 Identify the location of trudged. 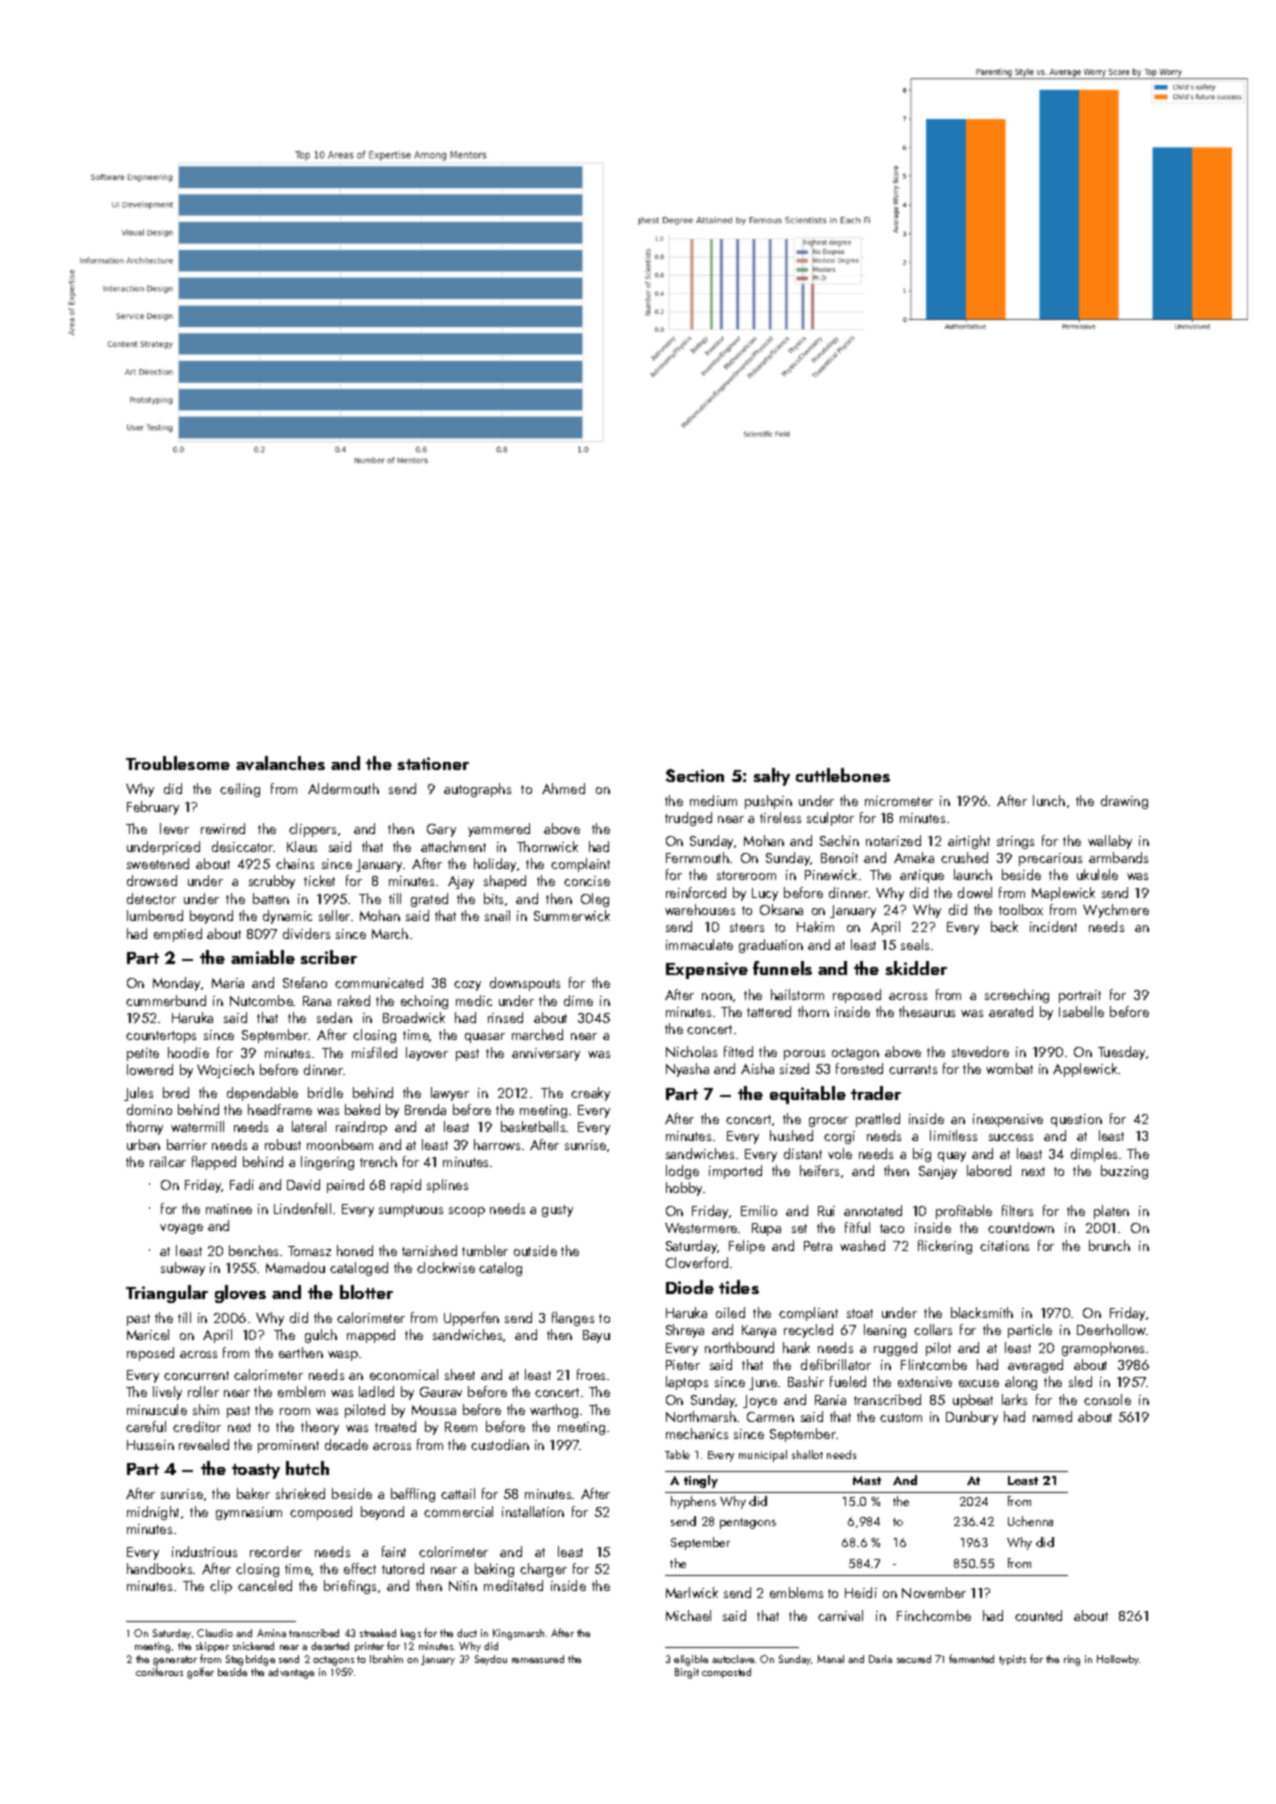
(688, 819).
